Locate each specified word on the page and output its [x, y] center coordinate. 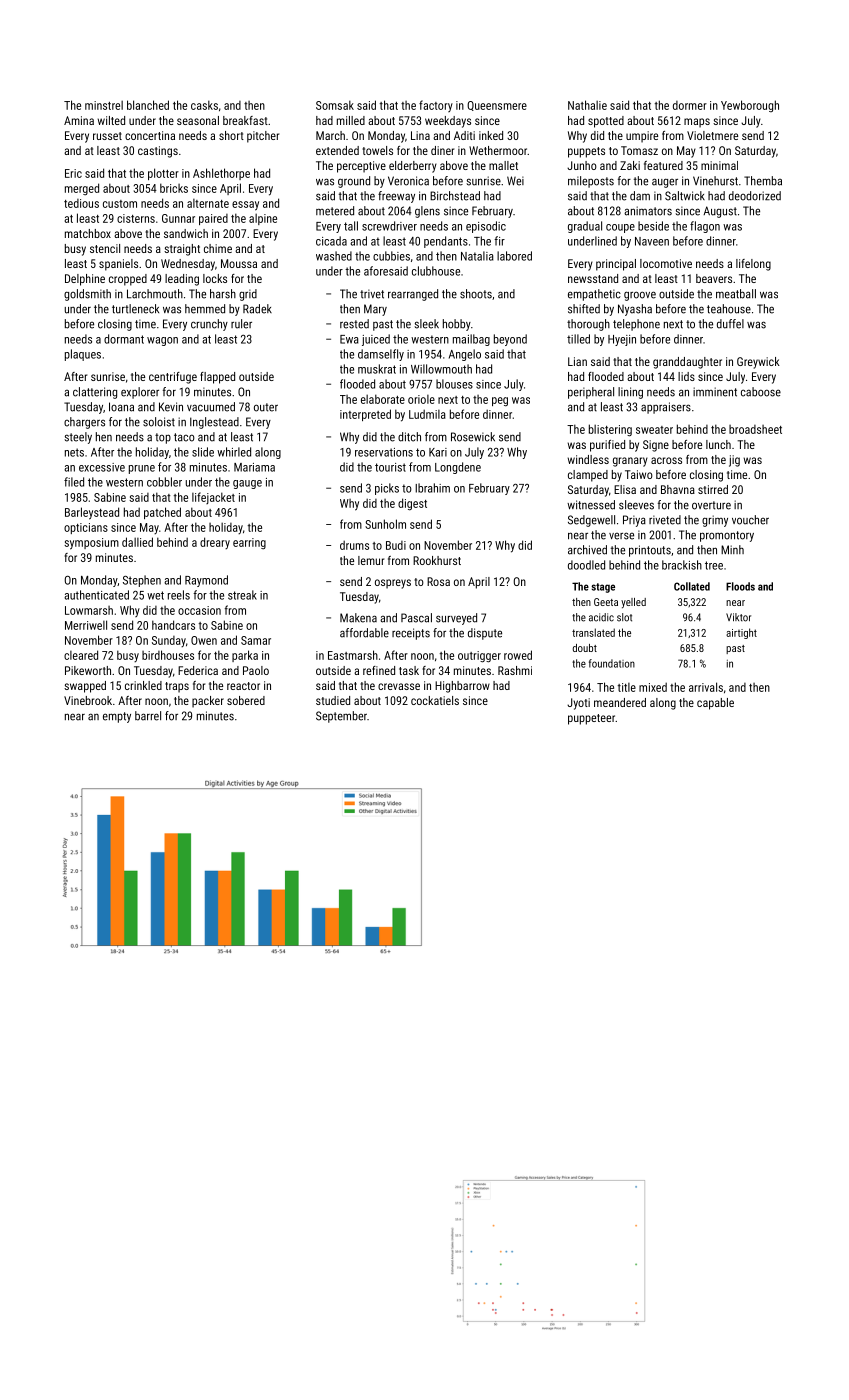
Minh [732, 549]
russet [107, 136]
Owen [204, 640]
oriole [421, 399]
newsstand [593, 278]
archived [587, 550]
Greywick [758, 363]
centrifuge [173, 378]
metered [335, 211]
